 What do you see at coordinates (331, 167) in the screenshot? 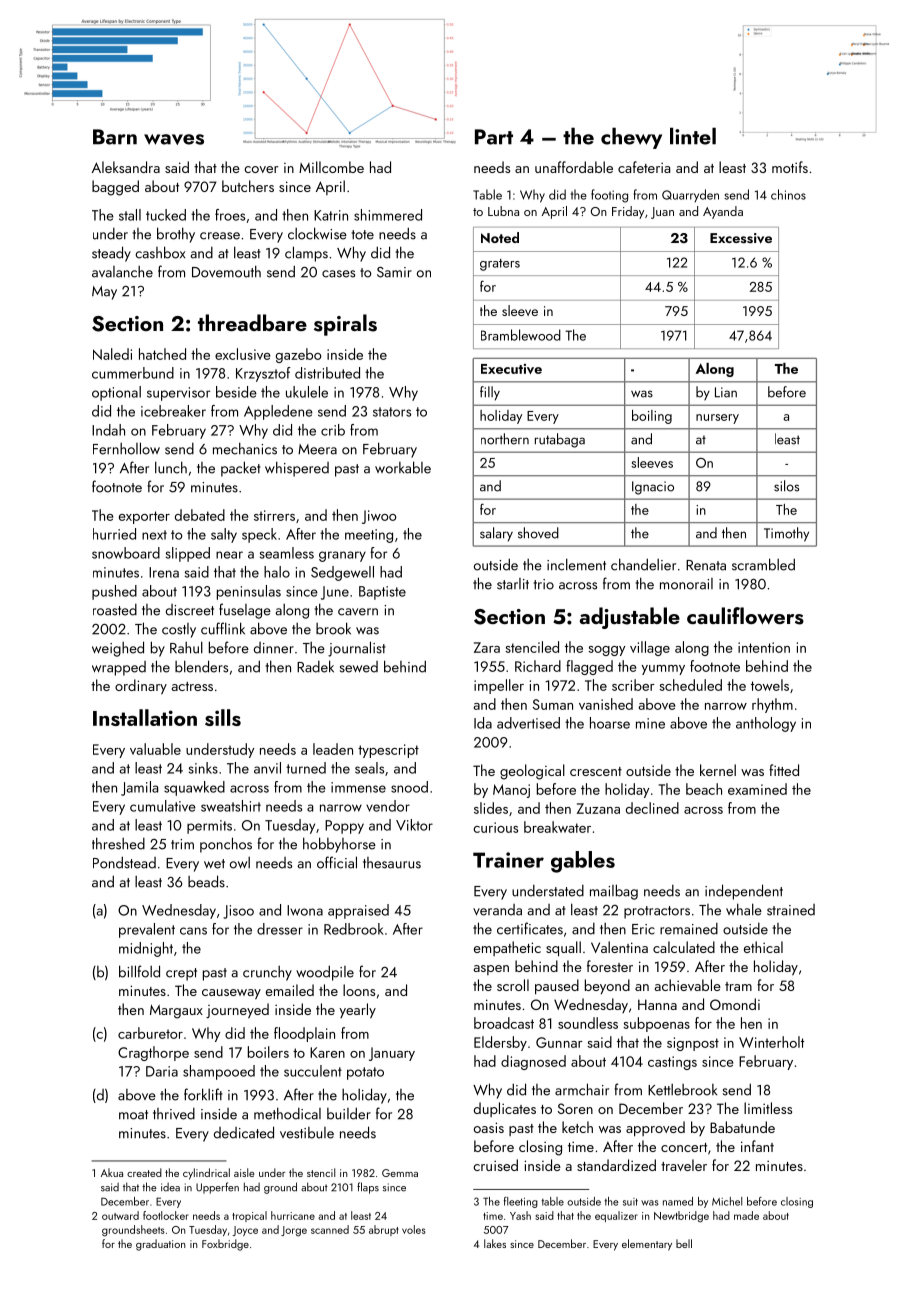
I see `Millcombe` at bounding box center [331, 167].
